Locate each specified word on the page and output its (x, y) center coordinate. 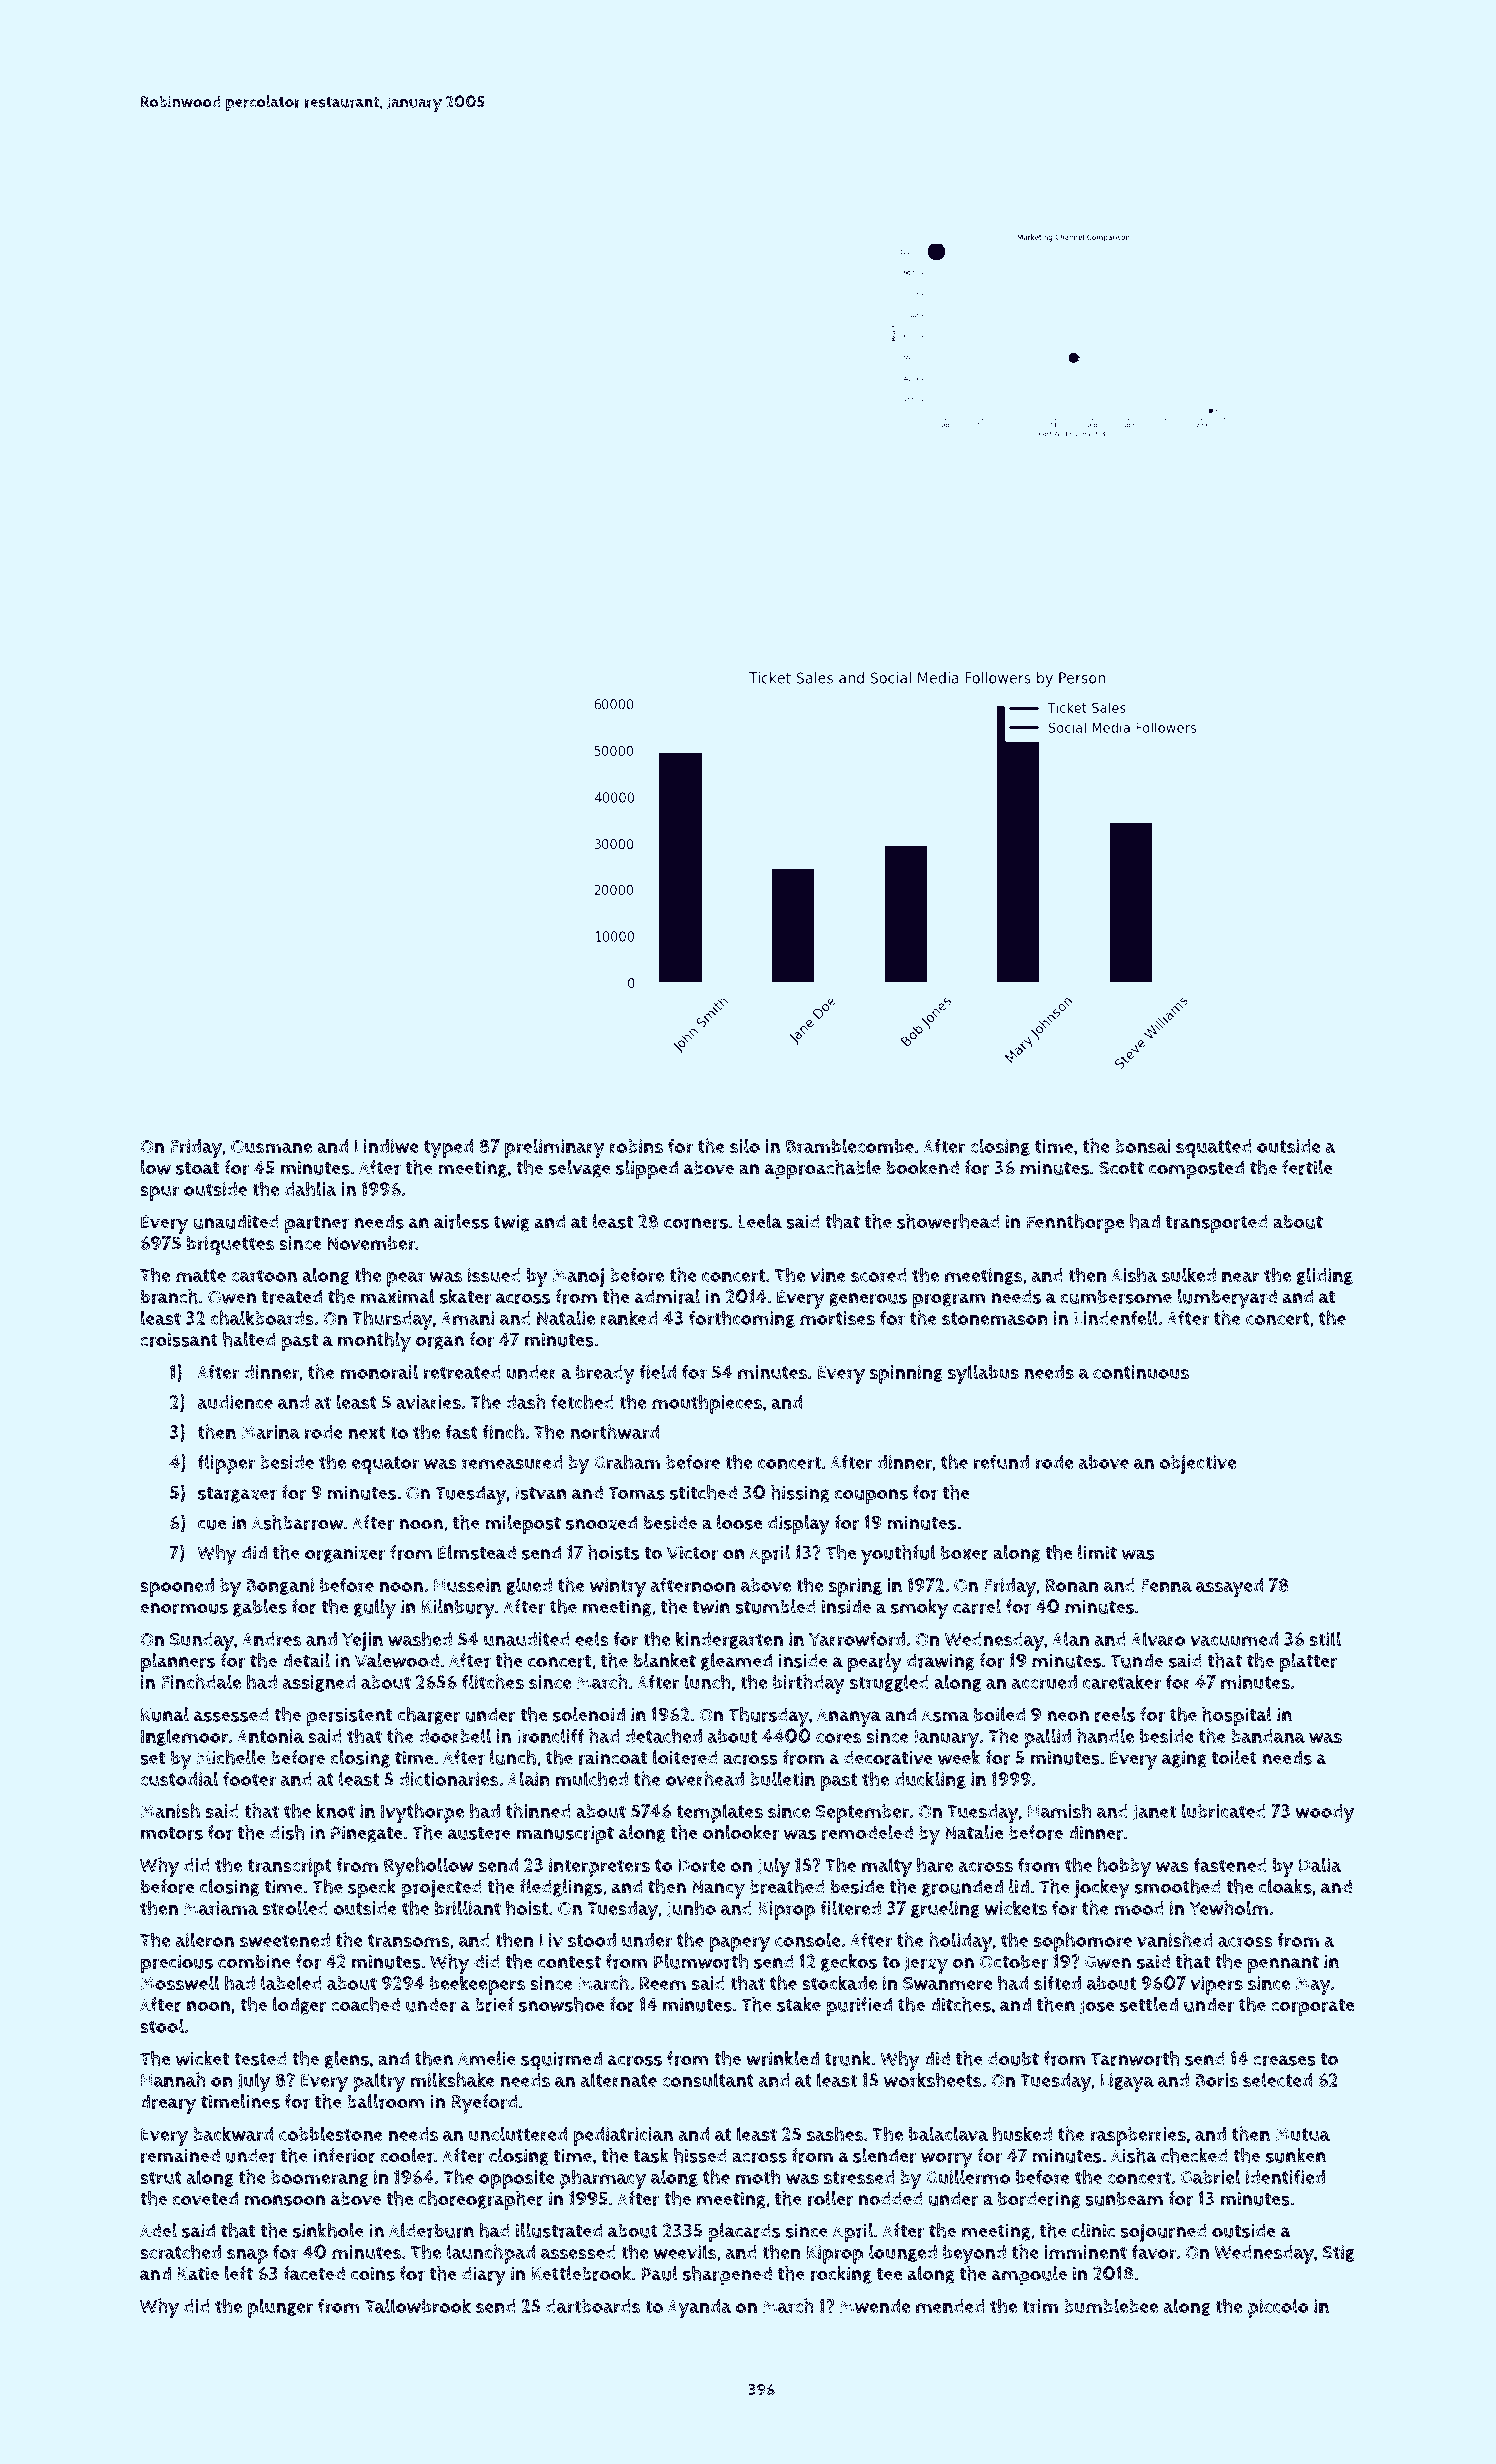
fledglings (561, 1888)
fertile (1307, 1167)
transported (1217, 1224)
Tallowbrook (418, 2306)
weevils (685, 2252)
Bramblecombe (850, 1146)
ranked (629, 1318)
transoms (409, 1941)
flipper (226, 1464)
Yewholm (1228, 1907)
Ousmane (271, 1147)
